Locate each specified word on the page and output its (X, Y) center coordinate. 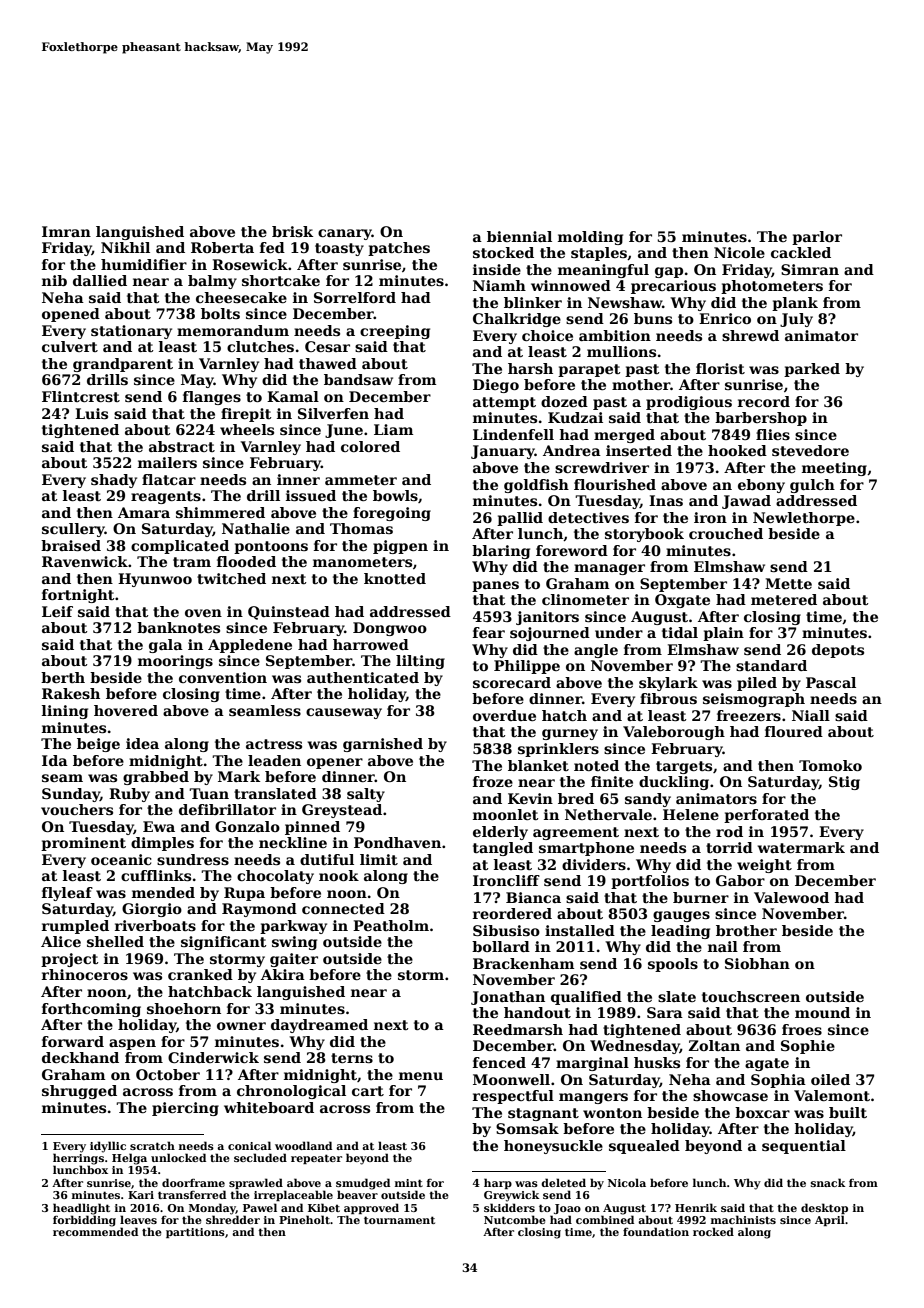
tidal (680, 632)
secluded (260, 1157)
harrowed (371, 644)
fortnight (78, 596)
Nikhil (125, 247)
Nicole (739, 252)
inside (497, 269)
